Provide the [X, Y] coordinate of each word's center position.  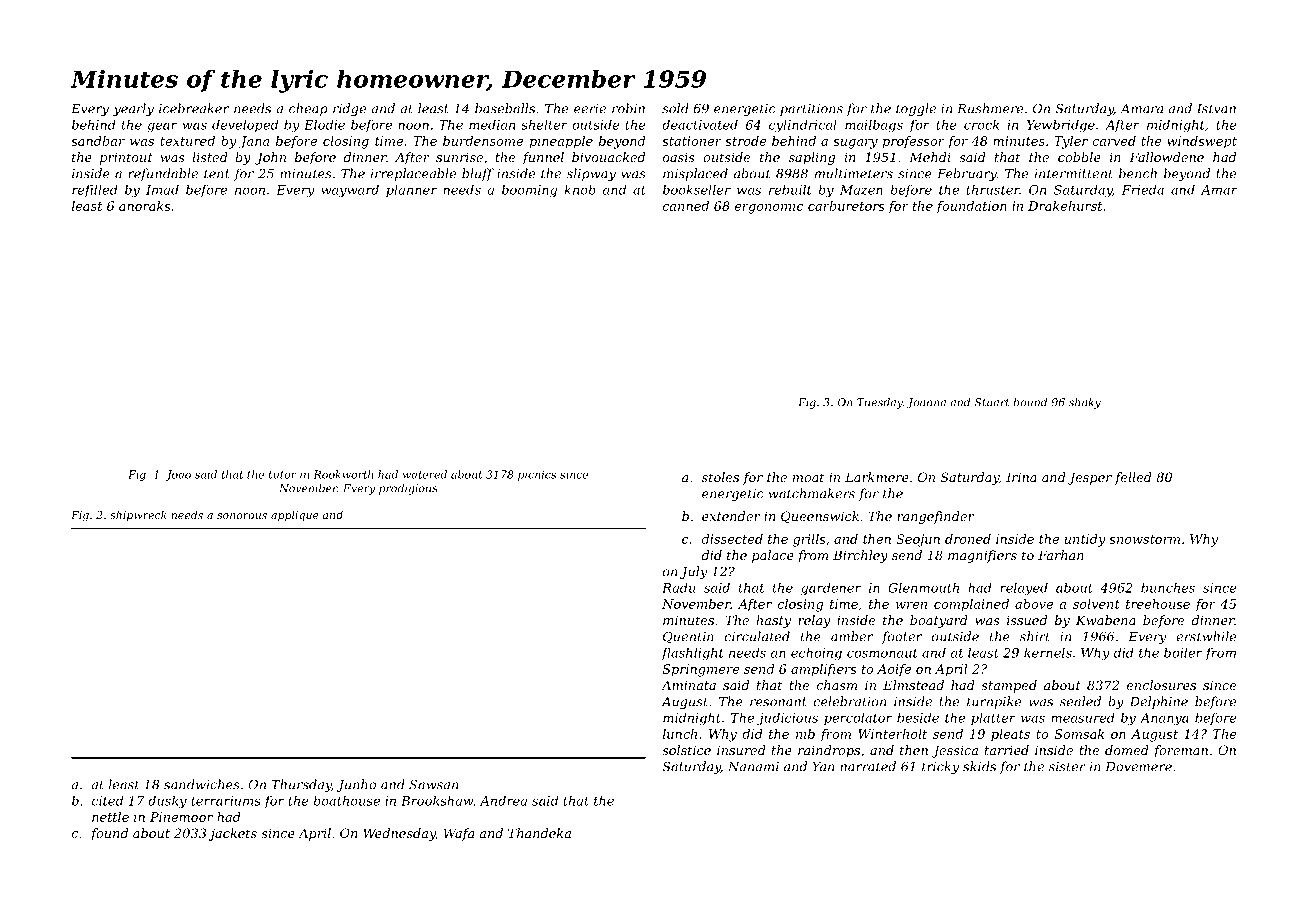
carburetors [846, 206]
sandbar [98, 141]
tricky [940, 767]
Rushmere [990, 108]
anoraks [145, 206]
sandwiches [202, 784]
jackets [233, 834]
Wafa [459, 834]
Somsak [1079, 734]
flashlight [693, 654]
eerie [590, 109]
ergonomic [769, 207]
